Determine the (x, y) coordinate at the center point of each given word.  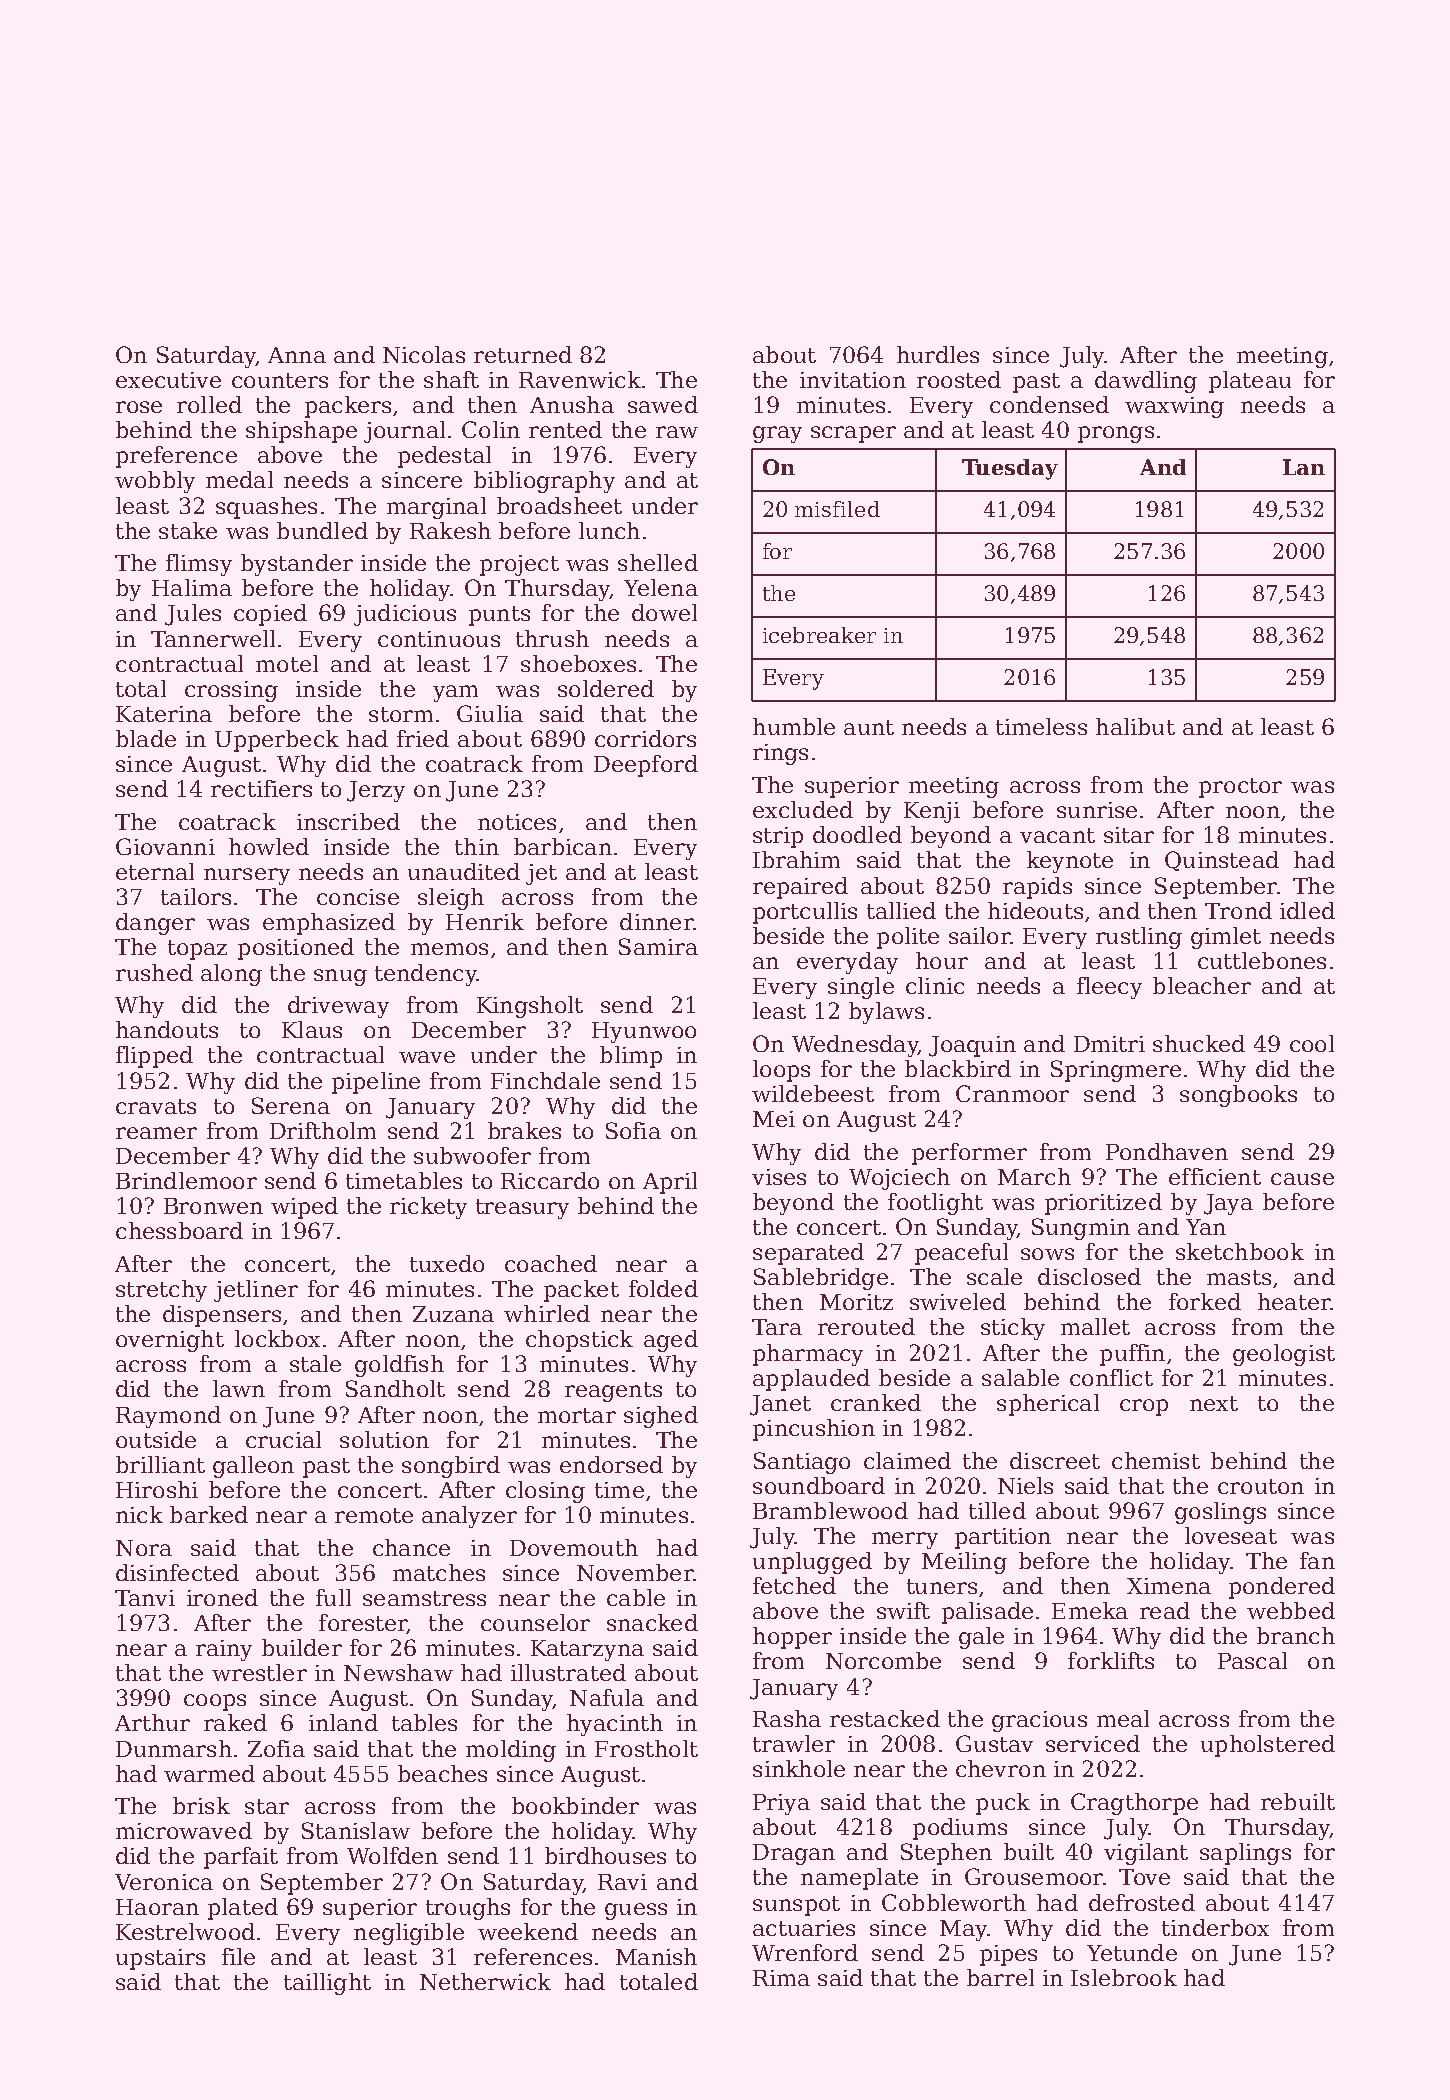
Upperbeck (277, 741)
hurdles (938, 354)
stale (315, 1363)
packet (581, 1291)
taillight (327, 1984)
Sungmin (1081, 1229)
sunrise (1097, 810)
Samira (658, 946)
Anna (297, 355)
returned (523, 354)
